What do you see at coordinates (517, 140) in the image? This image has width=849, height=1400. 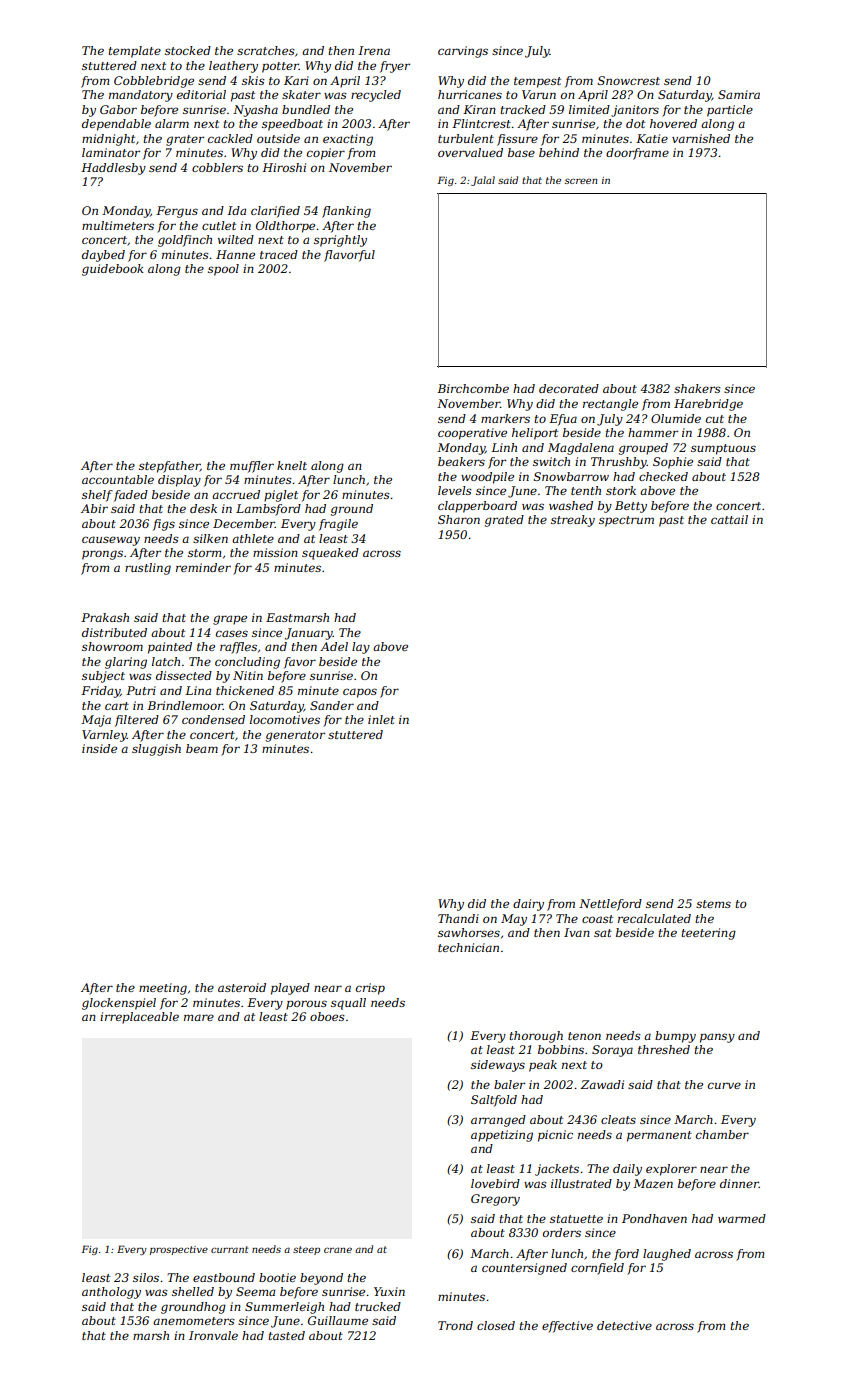 I see `fissure` at bounding box center [517, 140].
